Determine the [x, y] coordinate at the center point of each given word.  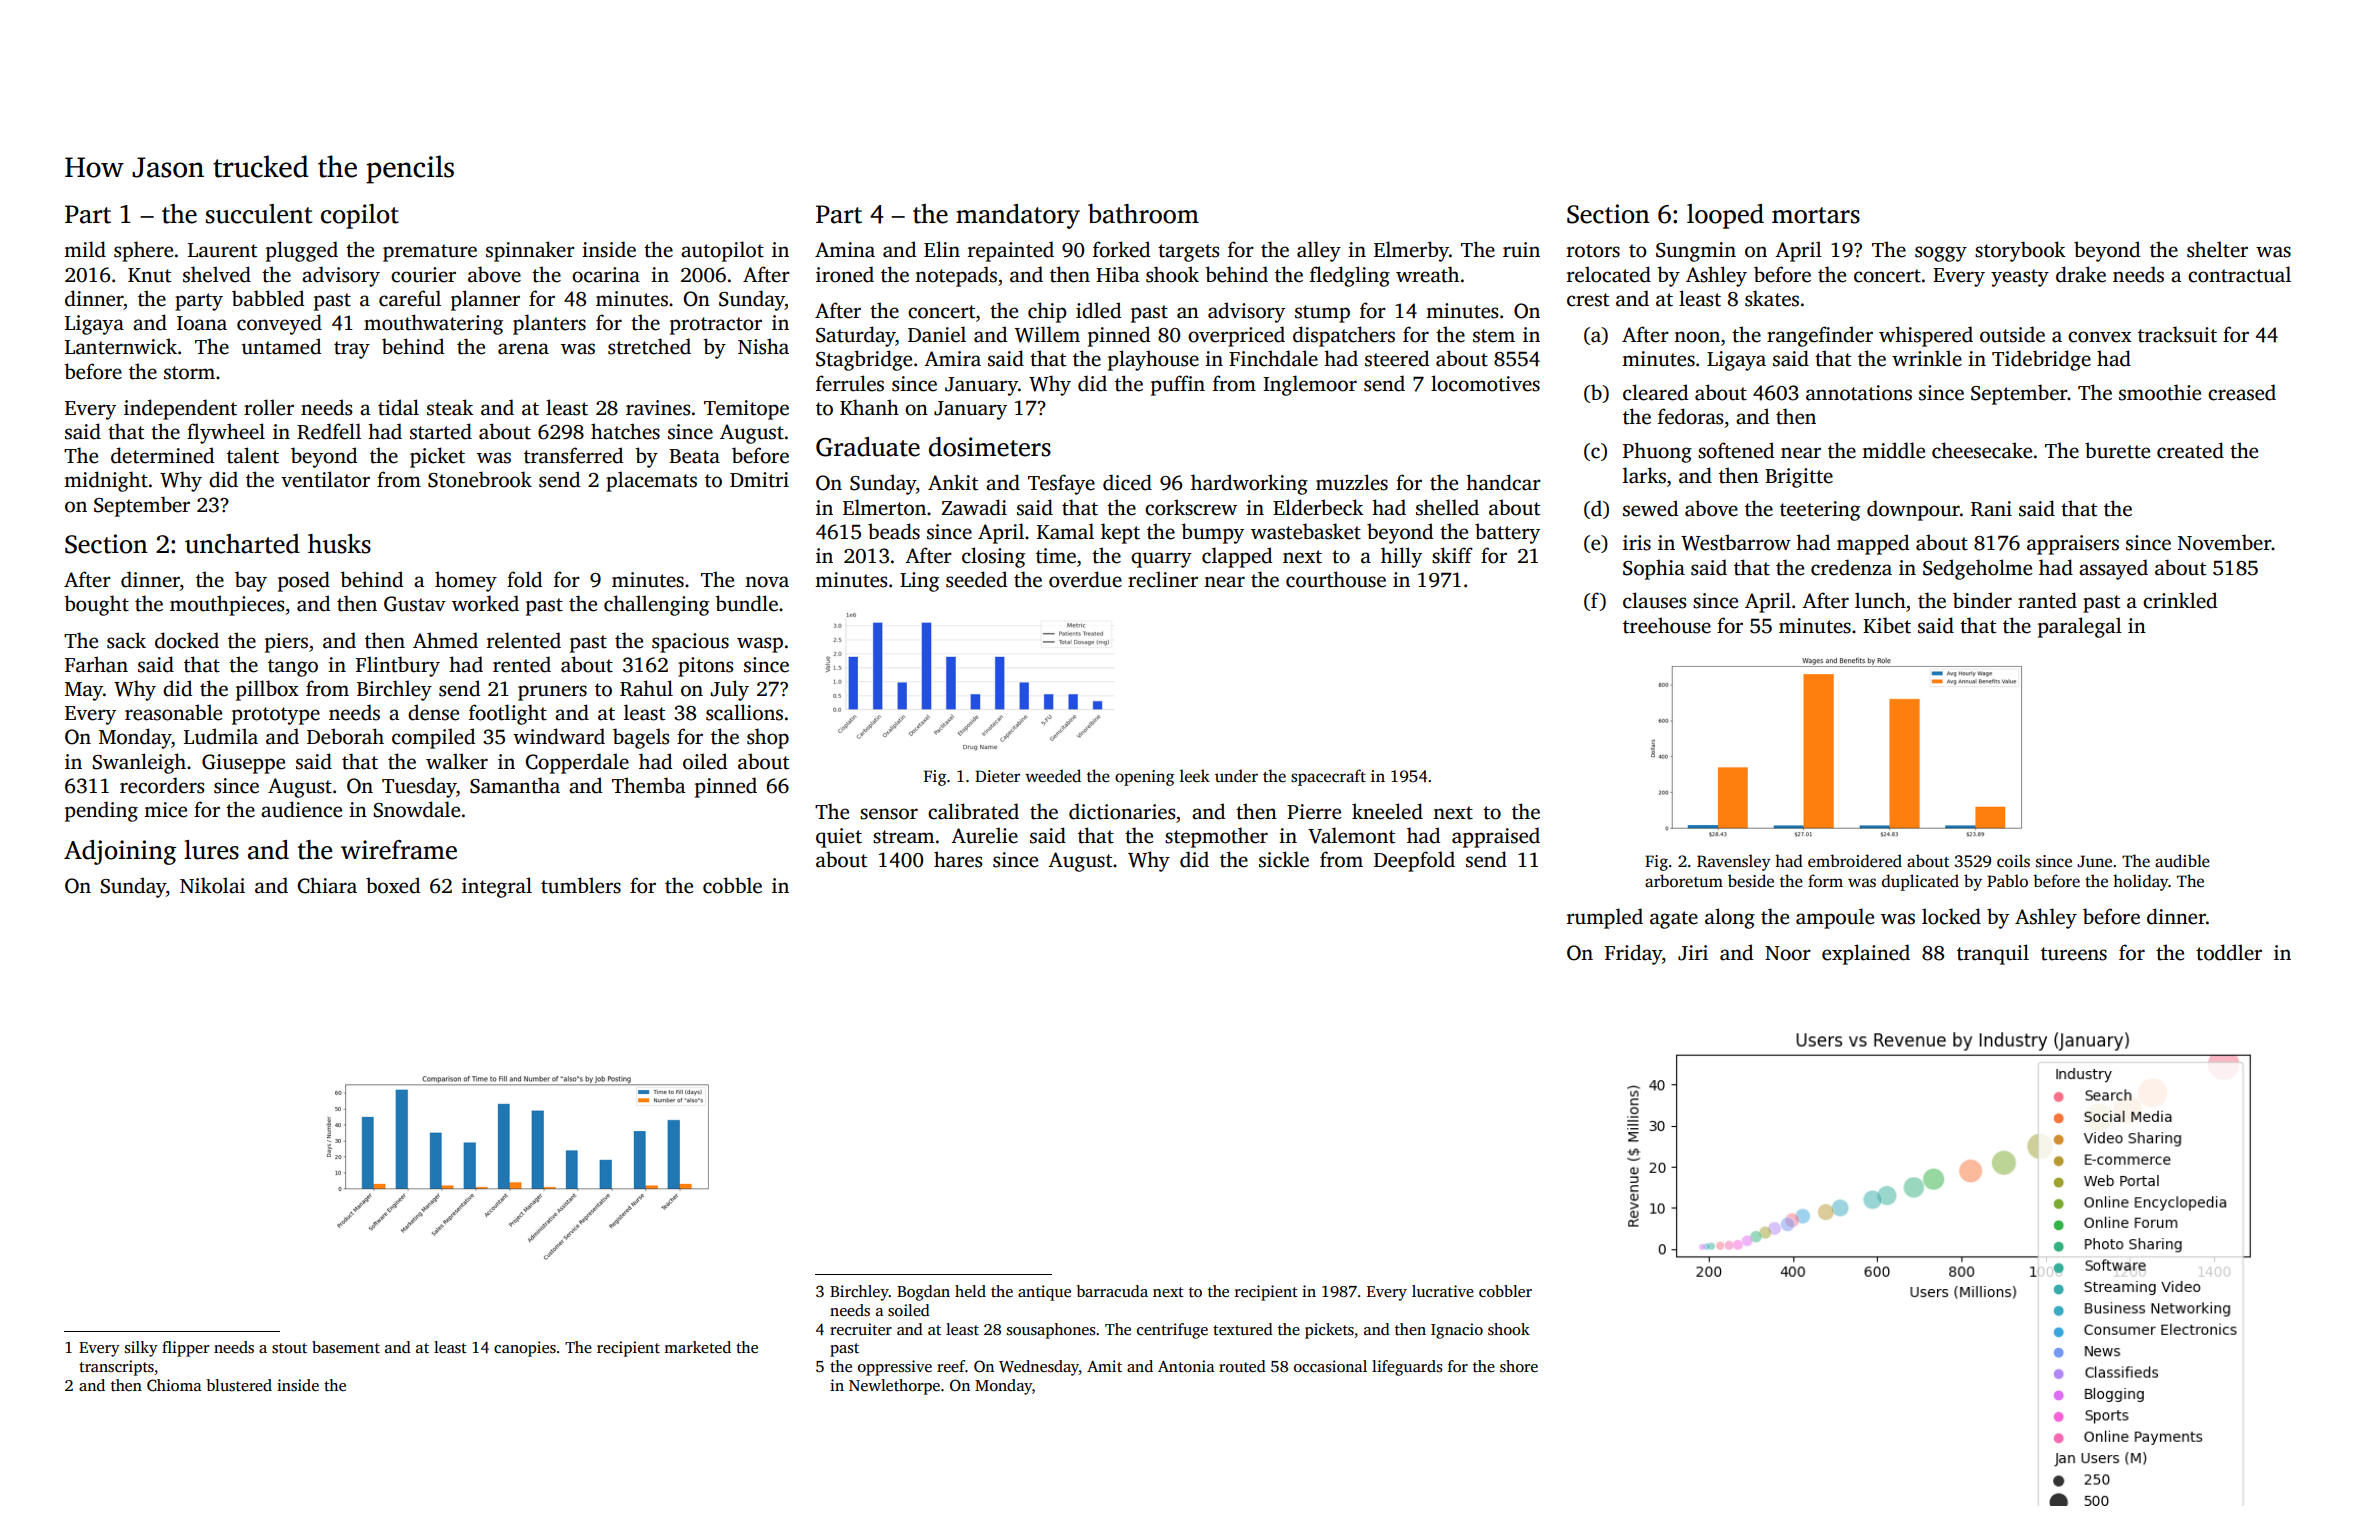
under [1236, 776]
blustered [239, 1385]
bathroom [1143, 214]
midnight [106, 481]
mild [85, 249]
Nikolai [212, 885]
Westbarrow [1736, 542]
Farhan [96, 664]
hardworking [1249, 484]
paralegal [2080, 627]
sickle [1284, 859]
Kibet [1887, 625]
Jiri [1693, 953]
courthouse [1336, 579]
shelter [2217, 249]
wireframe [399, 850]
